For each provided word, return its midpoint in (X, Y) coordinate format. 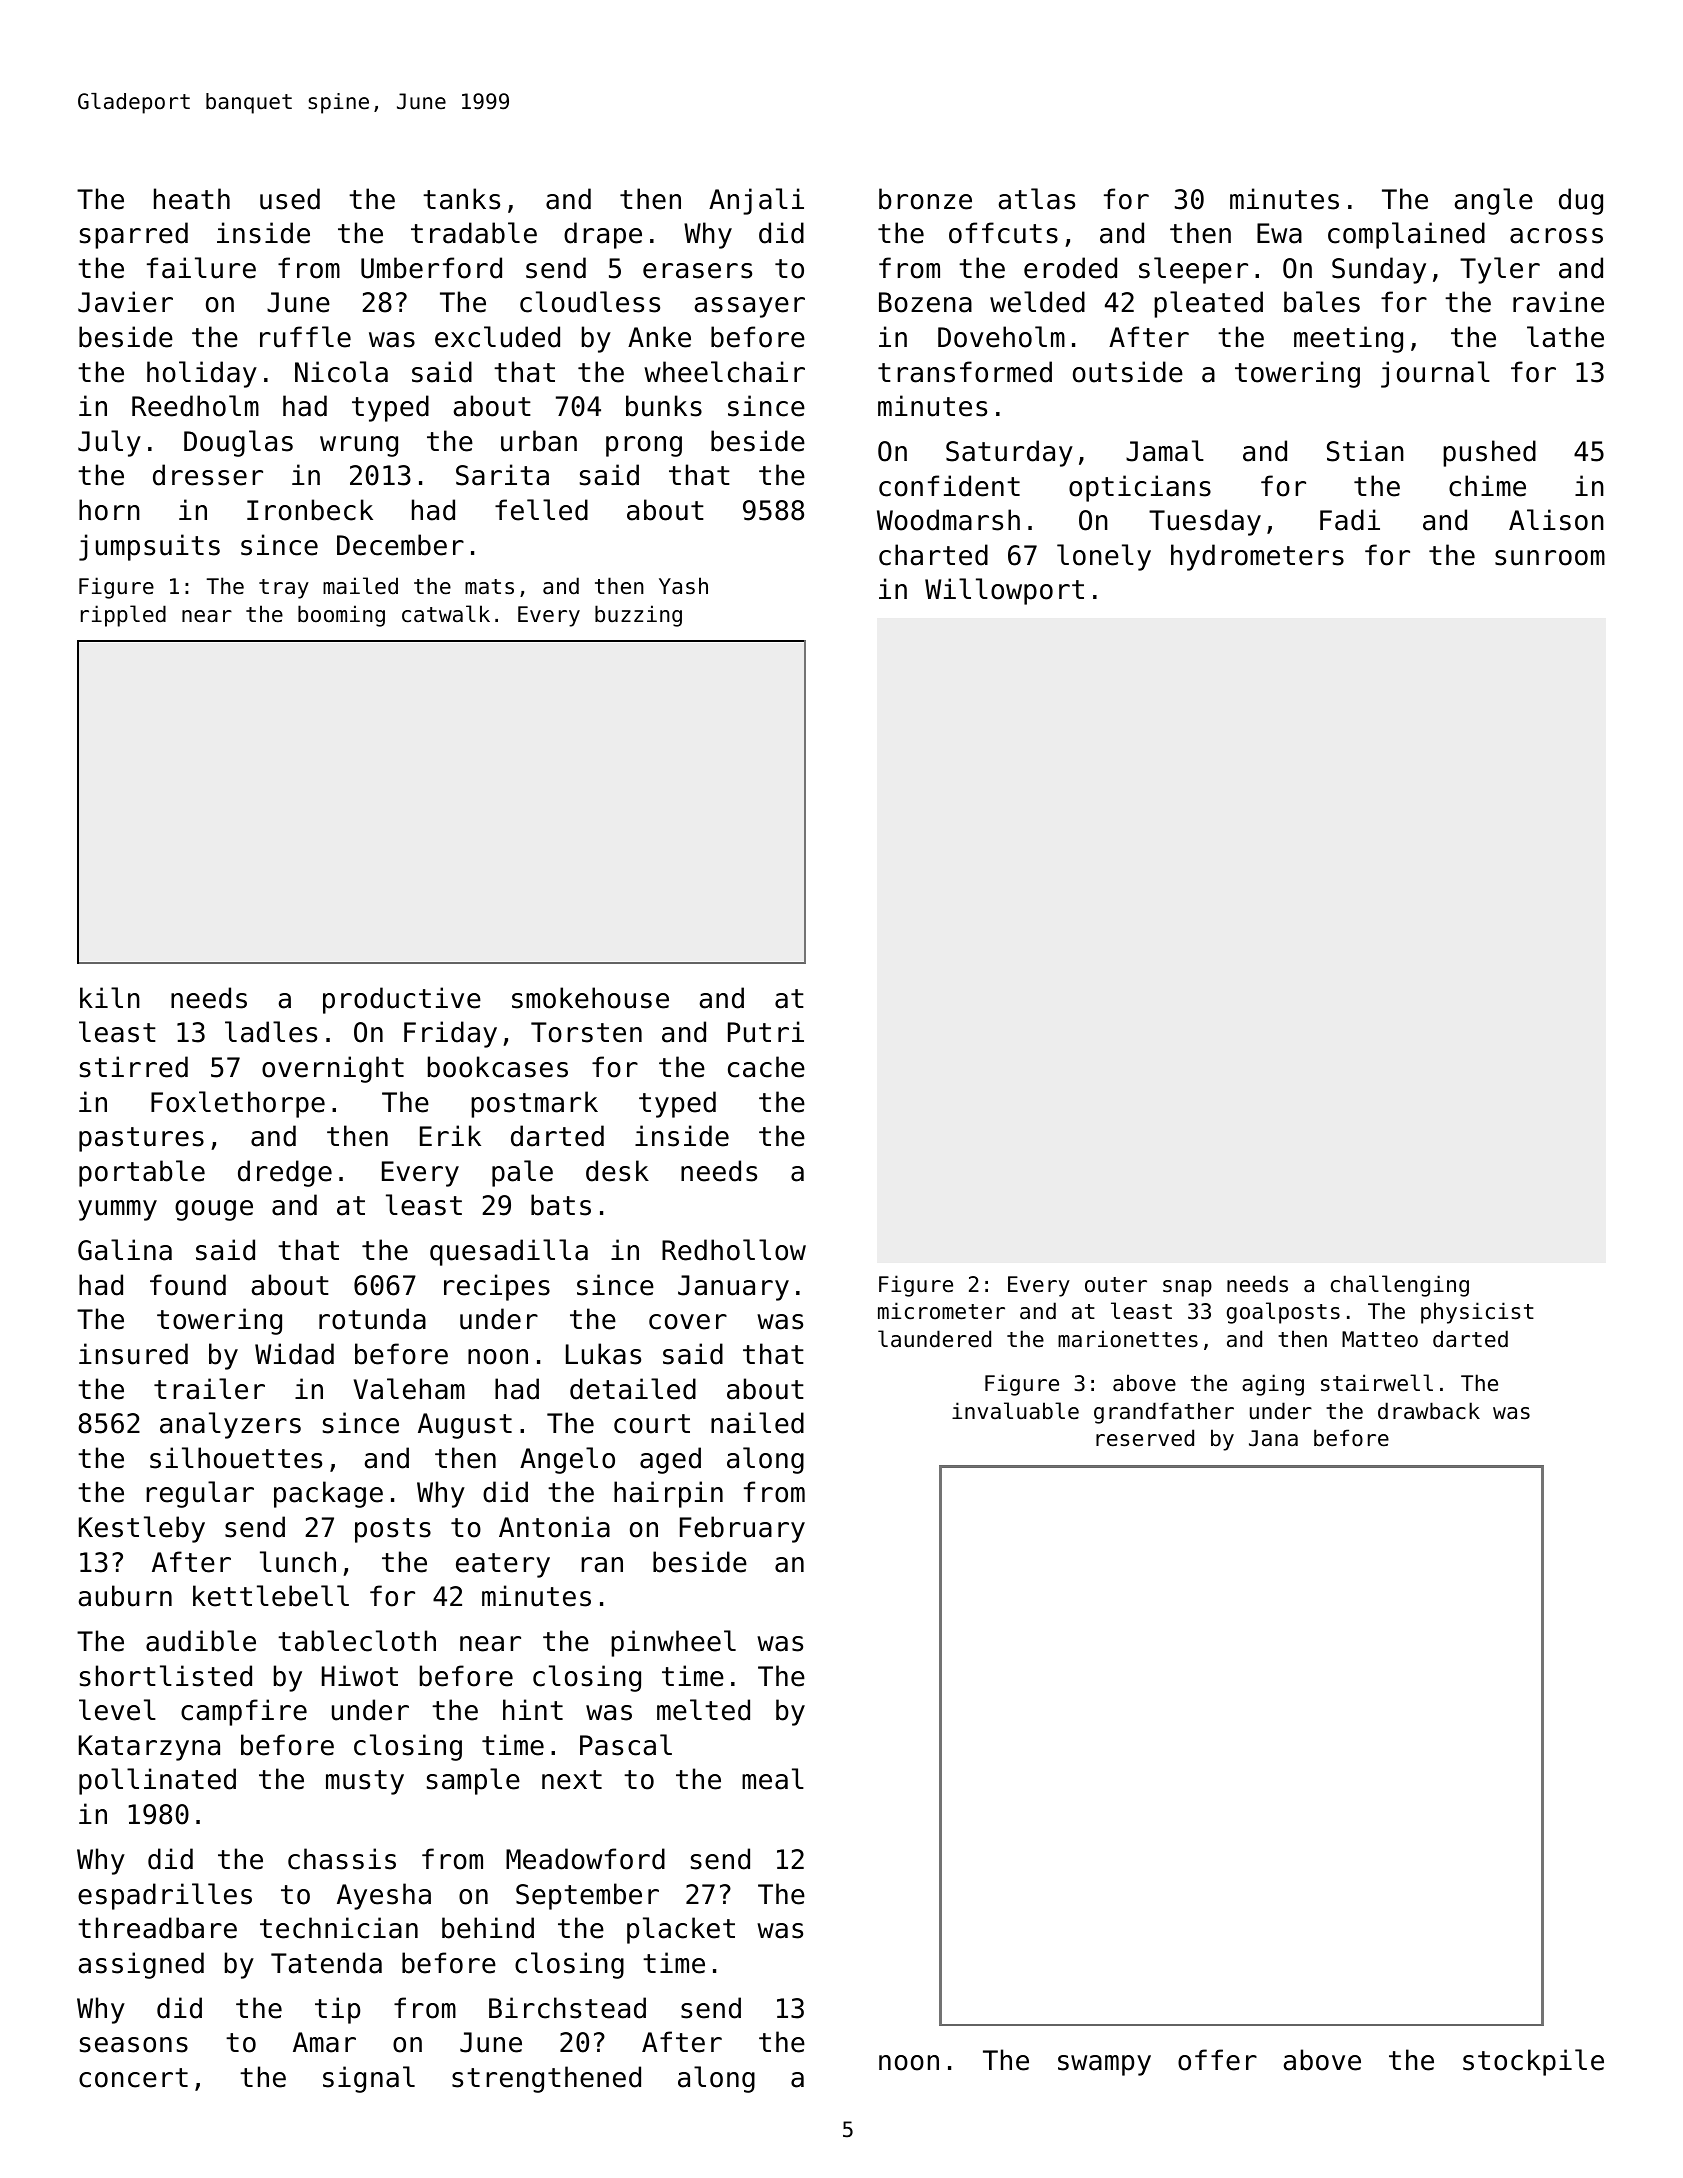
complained (1406, 235)
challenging (1400, 1286)
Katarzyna (149, 1748)
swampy (1104, 2065)
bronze (925, 199)
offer (1217, 2060)
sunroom (1550, 558)
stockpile (1533, 2062)
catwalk (446, 614)
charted (933, 555)
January (733, 1288)
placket (681, 1930)
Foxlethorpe (238, 1104)
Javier (125, 302)
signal (369, 2079)
